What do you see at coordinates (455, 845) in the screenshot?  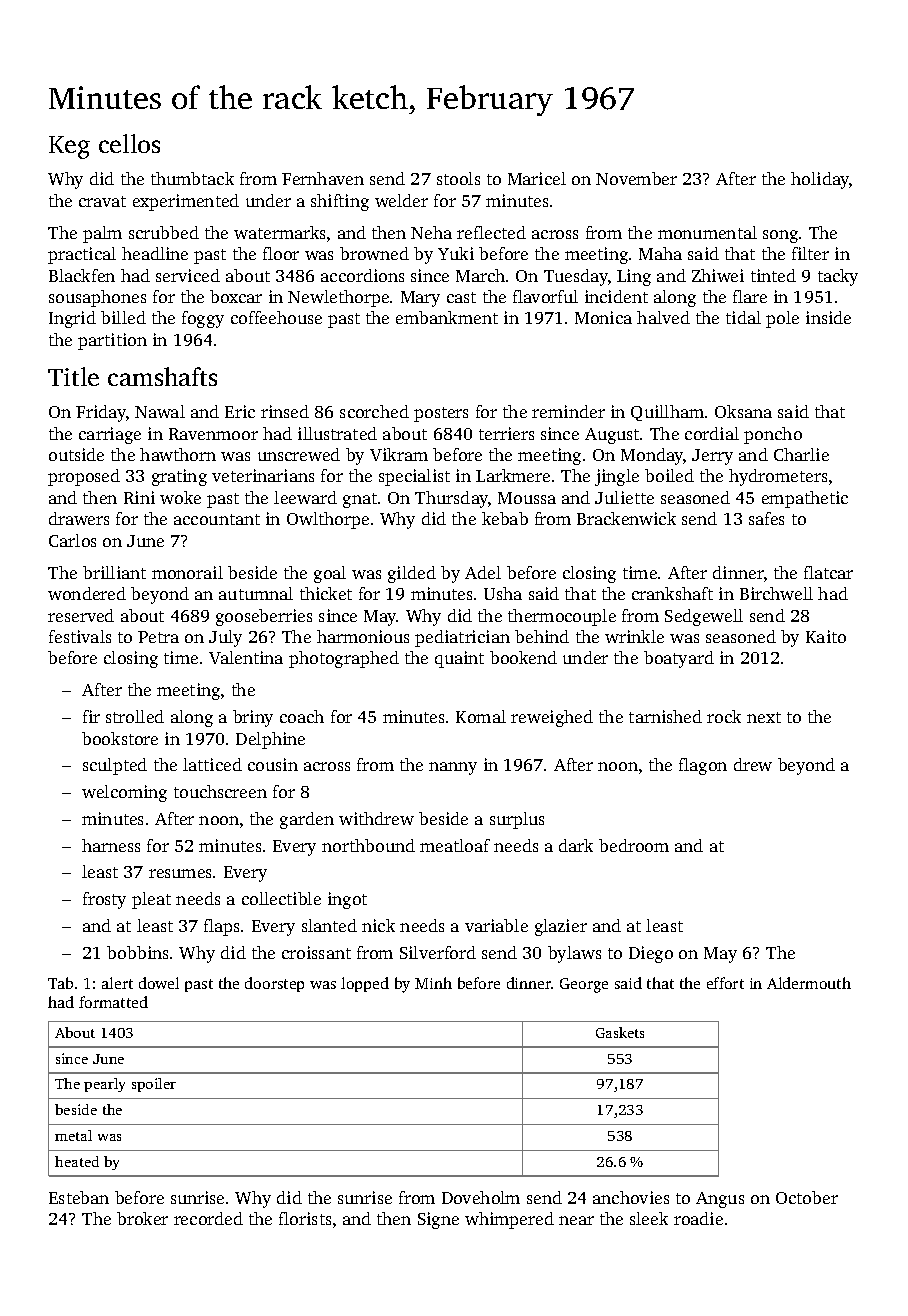 I see `meatloaf` at bounding box center [455, 845].
